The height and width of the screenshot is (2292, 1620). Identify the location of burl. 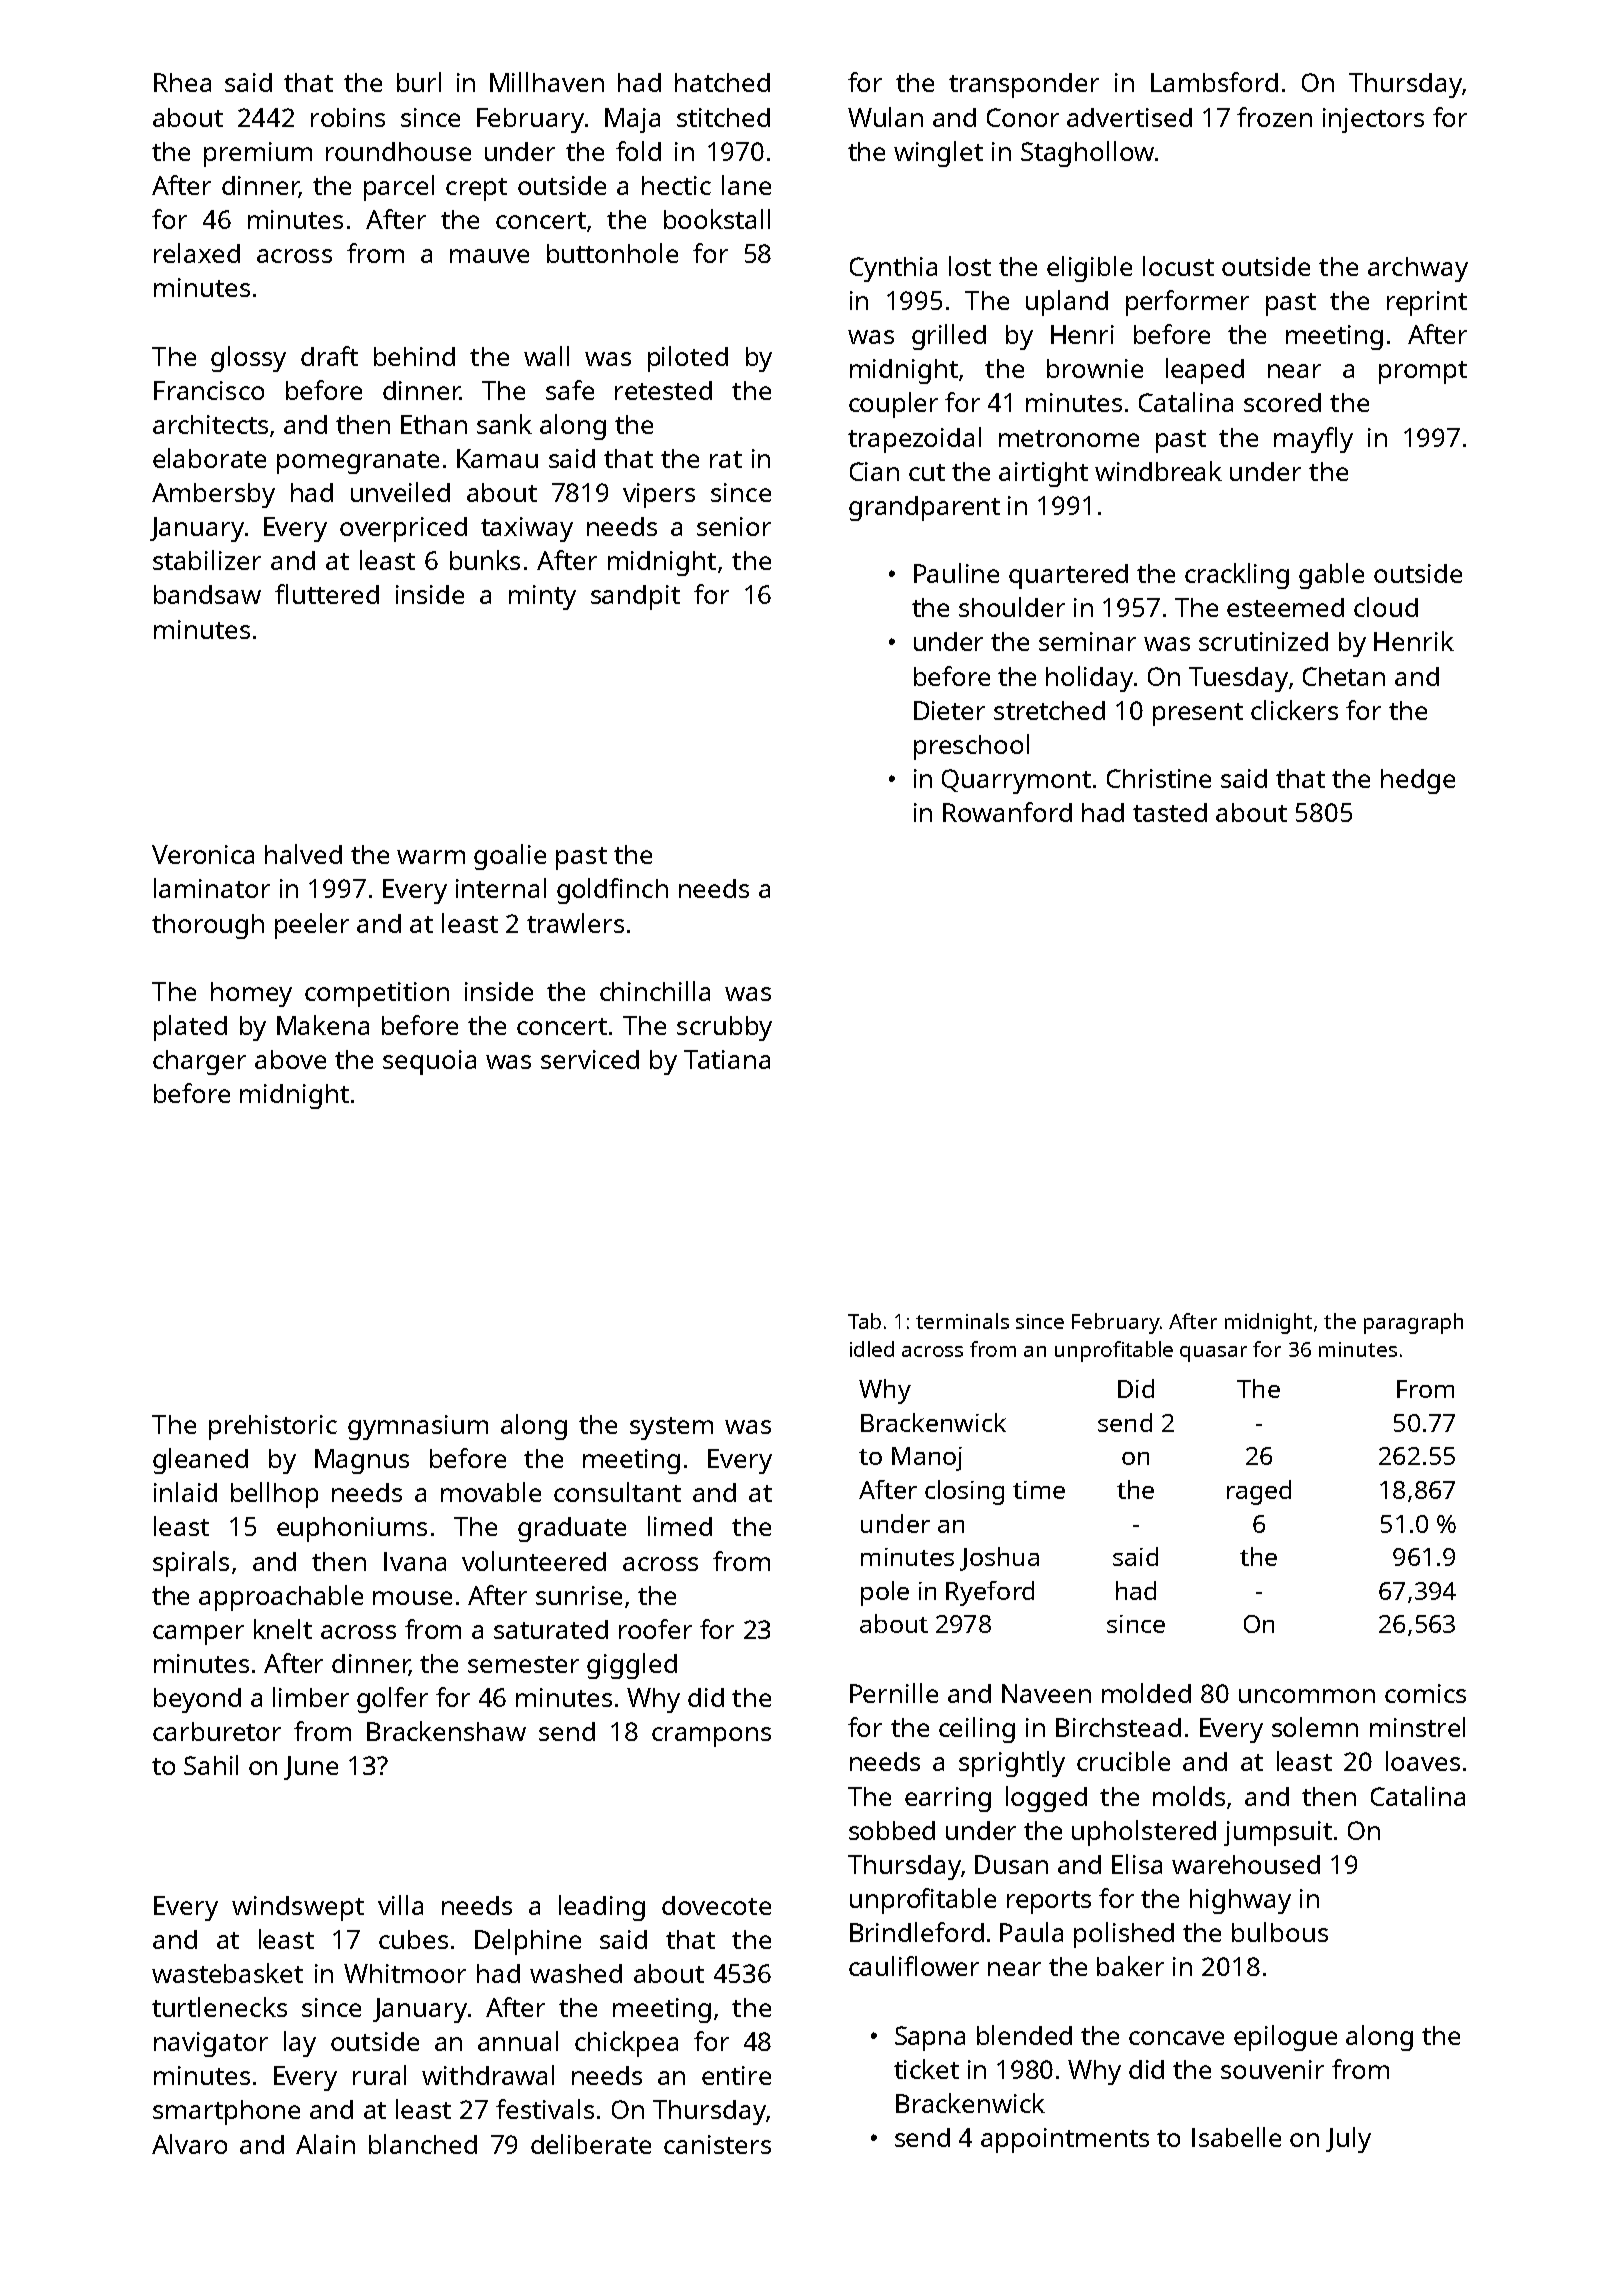
(419, 82).
